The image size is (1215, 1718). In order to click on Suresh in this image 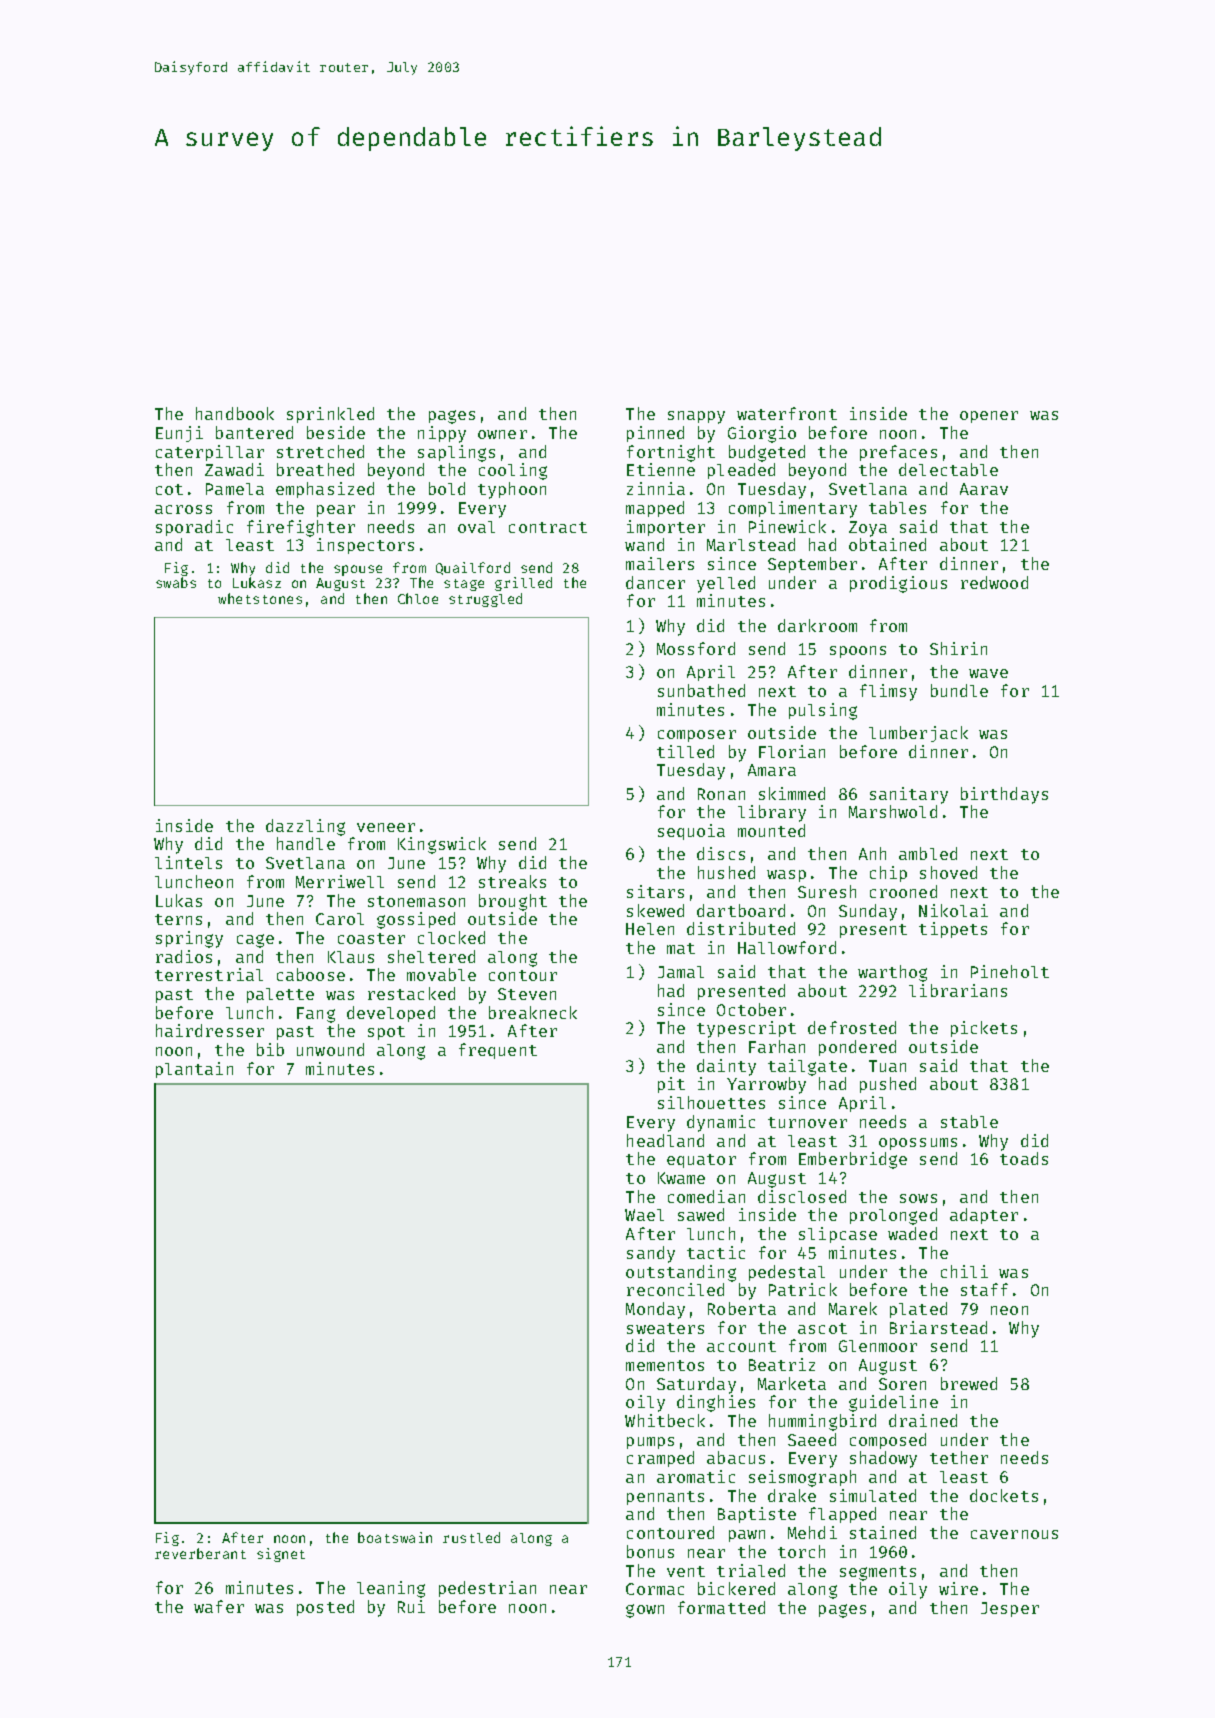, I will do `click(827, 891)`.
